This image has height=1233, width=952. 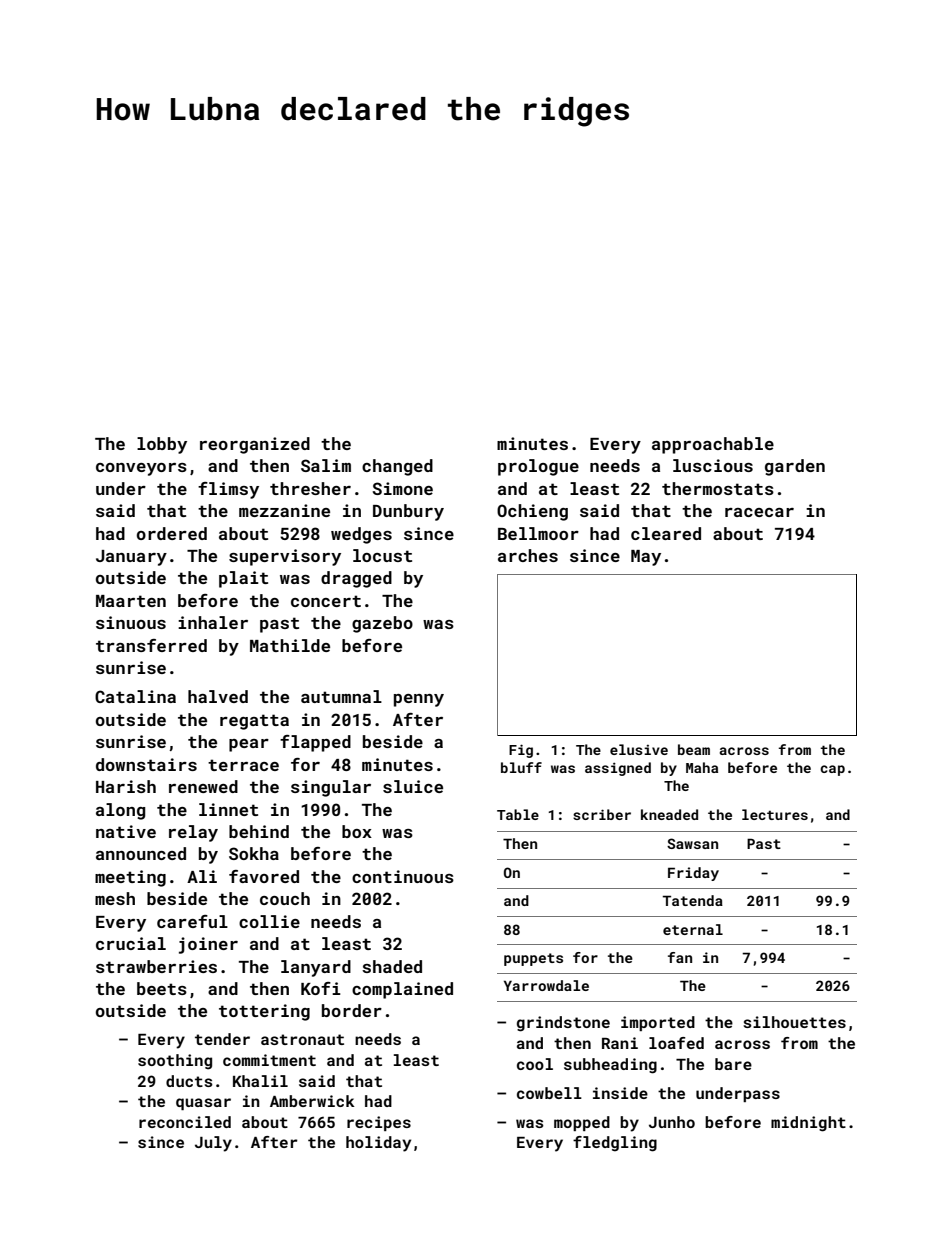 I want to click on beam, so click(x=694, y=749).
